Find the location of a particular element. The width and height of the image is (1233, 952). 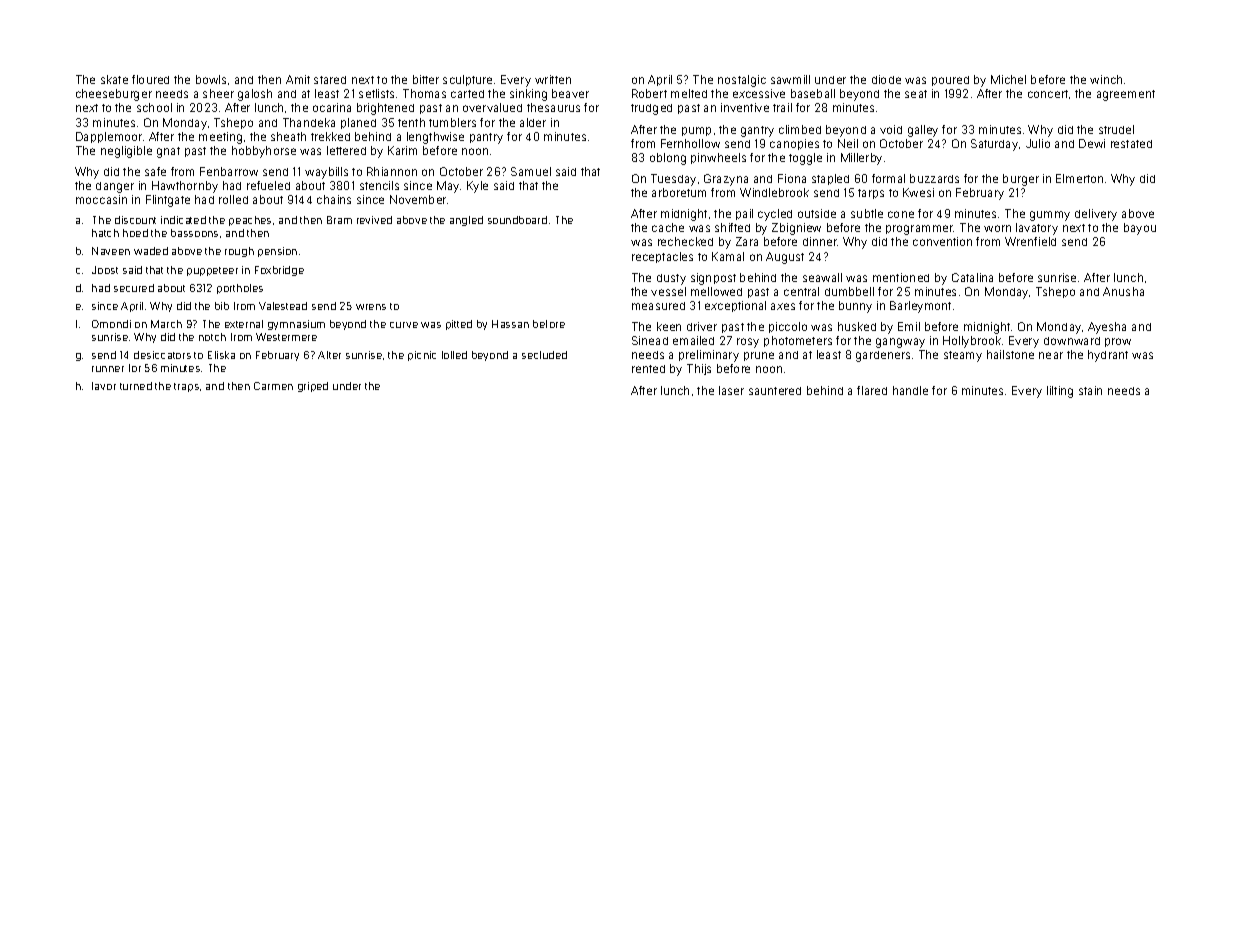

dusty is located at coordinates (671, 279).
